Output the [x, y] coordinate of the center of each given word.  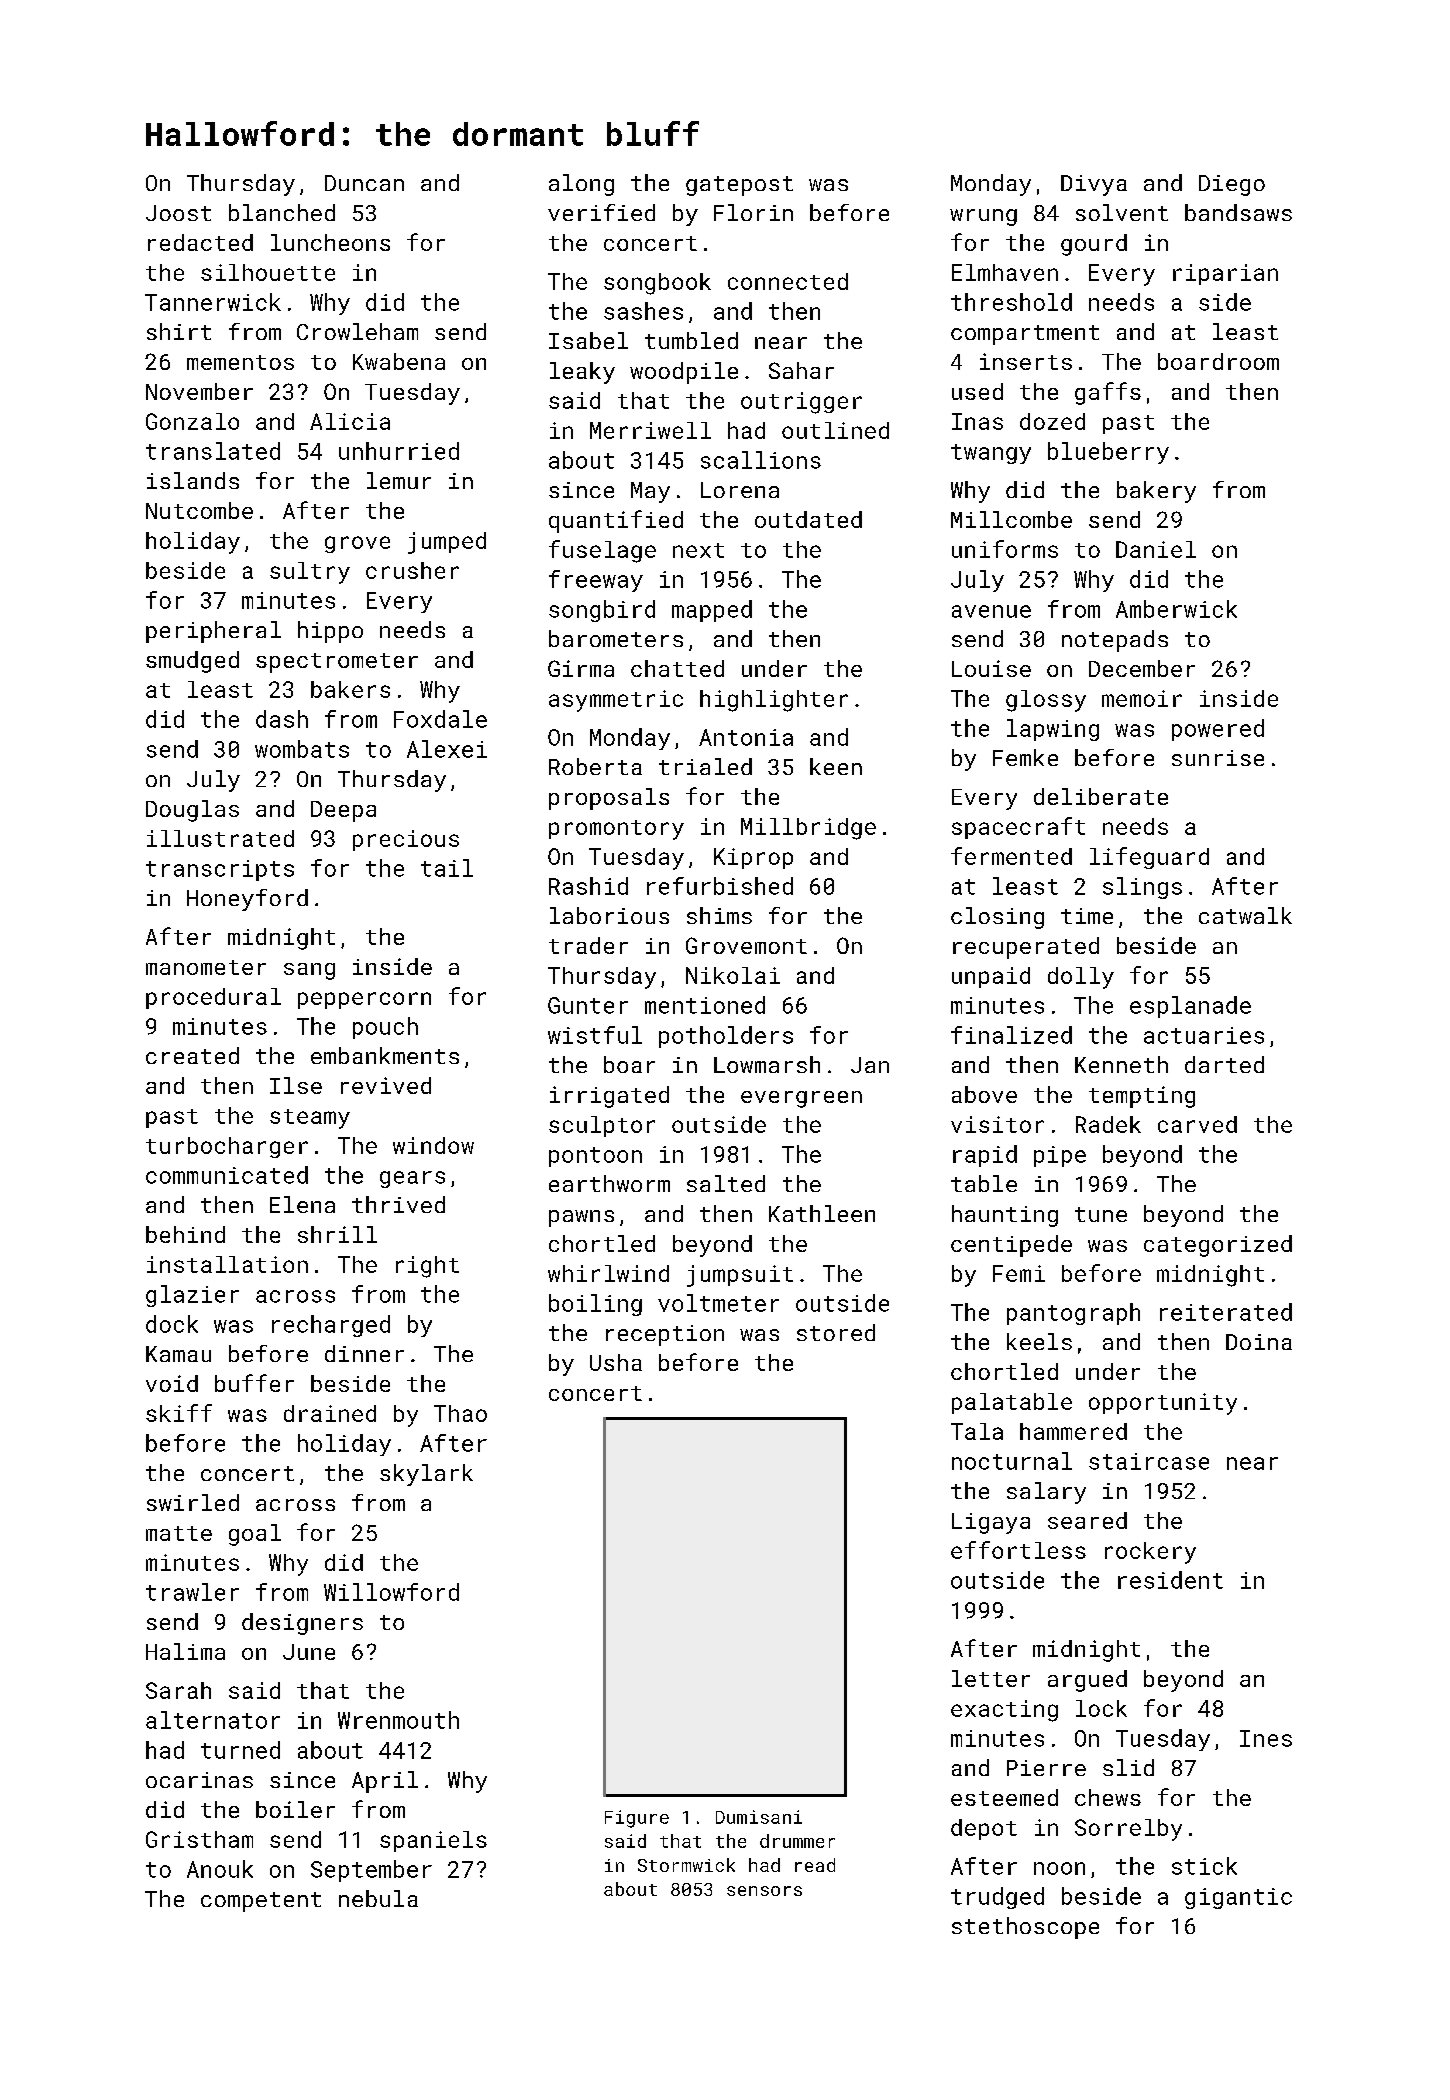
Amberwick [1176, 609]
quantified [616, 521]
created [192, 1055]
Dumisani [759, 1817]
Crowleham [357, 331]
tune [1101, 1214]
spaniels [433, 1841]
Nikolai [733, 975]
